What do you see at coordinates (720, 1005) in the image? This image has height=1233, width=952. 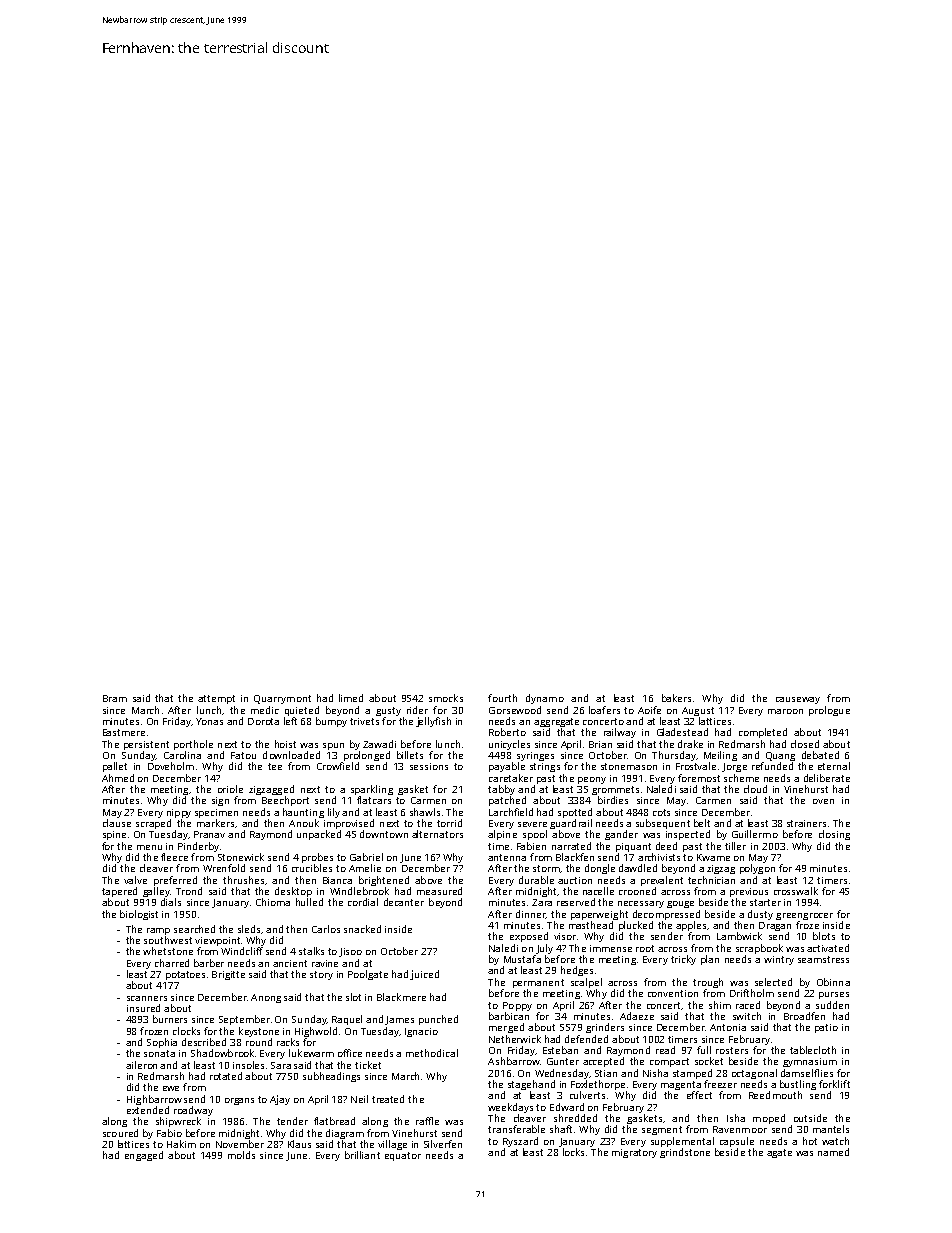 I see `shim` at bounding box center [720, 1005].
